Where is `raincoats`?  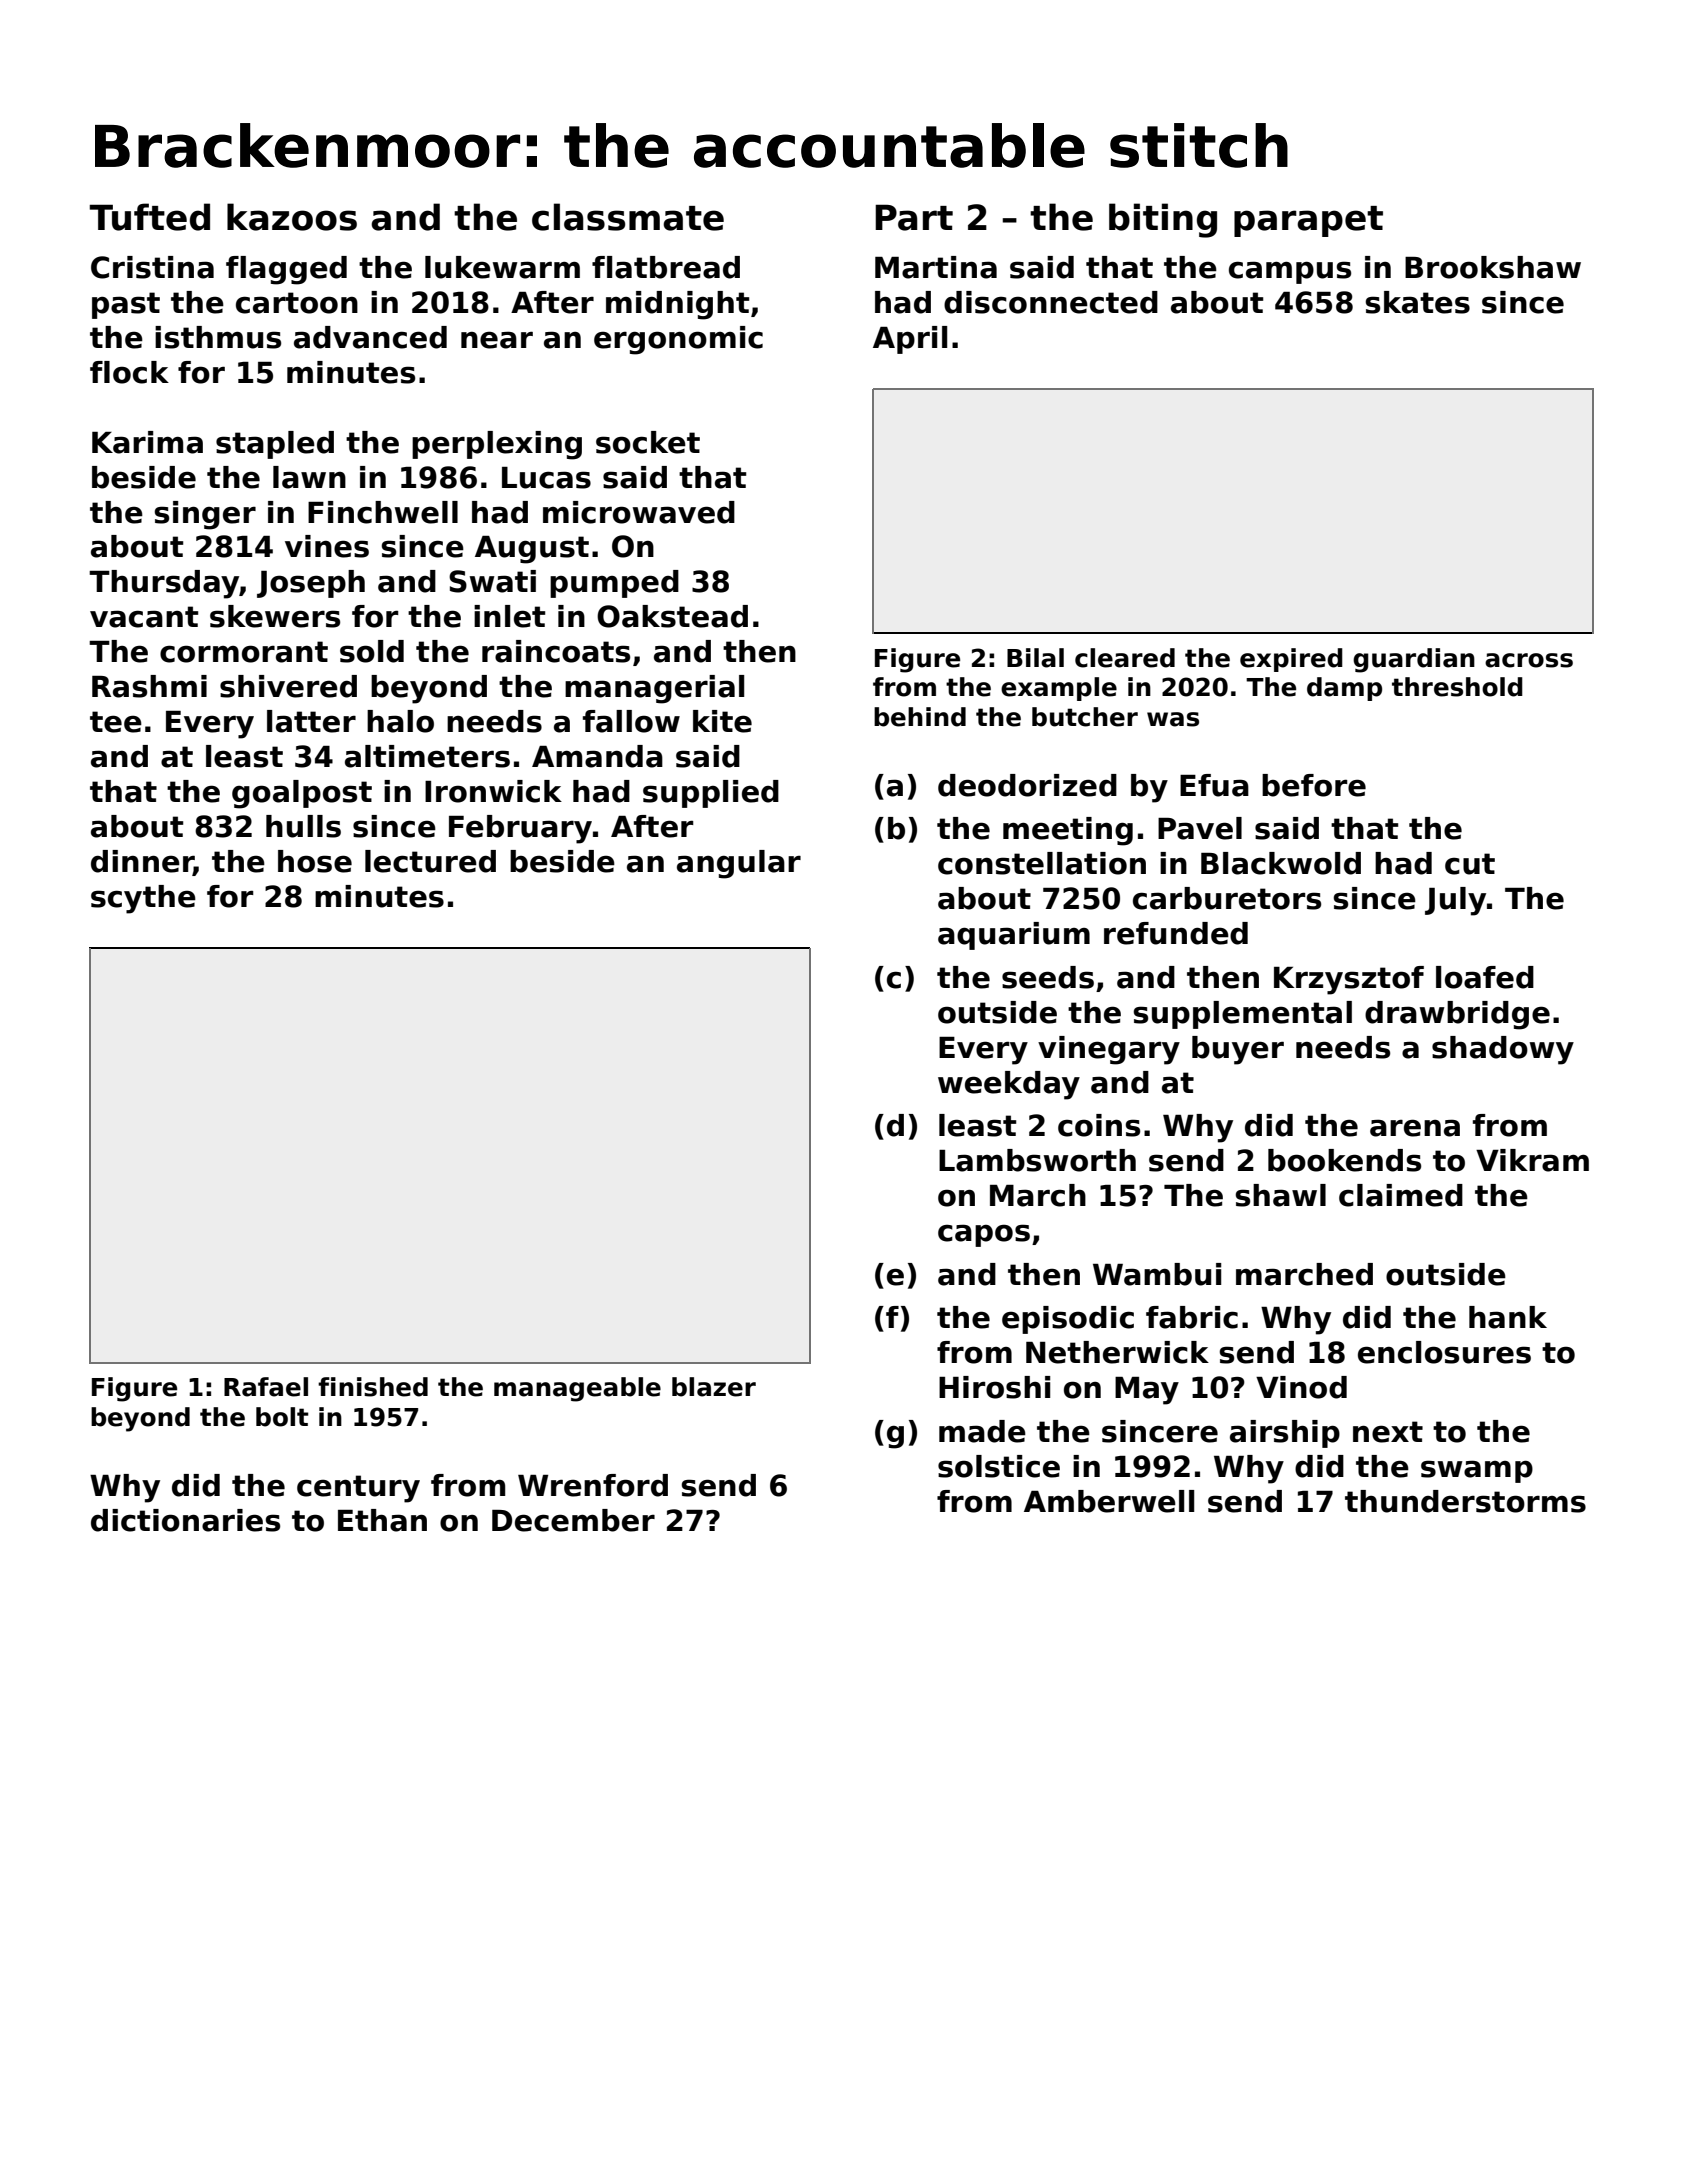
raincoats is located at coordinates (556, 651).
